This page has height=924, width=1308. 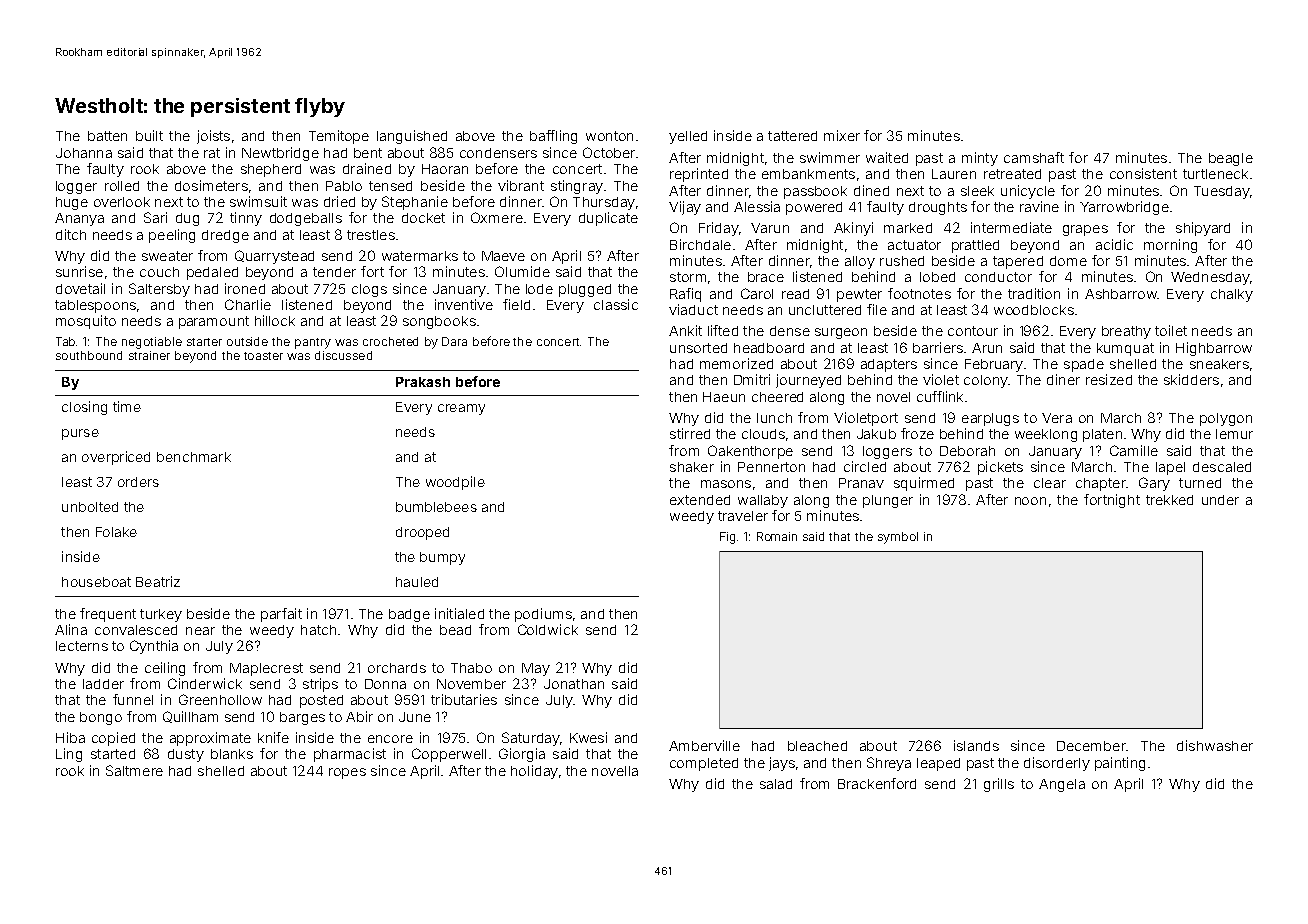 What do you see at coordinates (79, 271) in the page?
I see `sunrise` at bounding box center [79, 271].
